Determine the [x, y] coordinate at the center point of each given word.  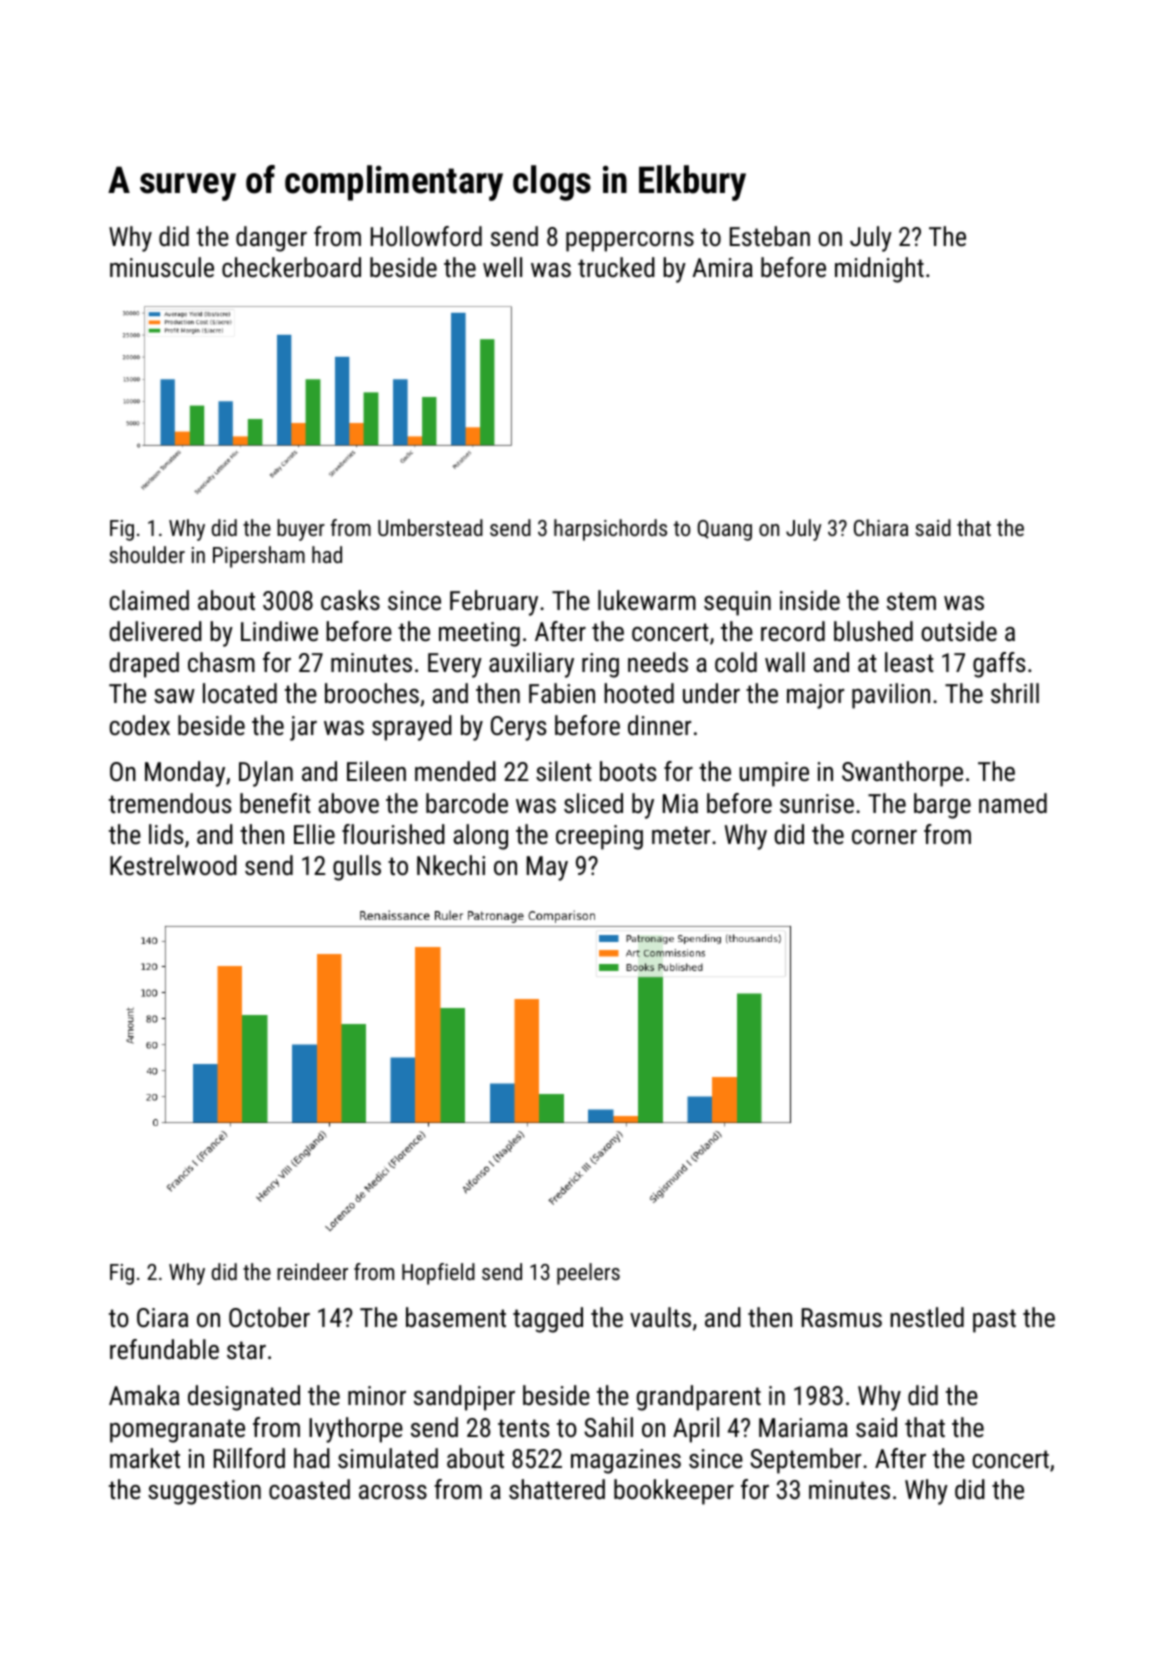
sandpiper [464, 1398]
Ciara [162, 1317]
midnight [879, 270]
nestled [927, 1317]
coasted [309, 1489]
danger [271, 239]
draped [144, 665]
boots [628, 771]
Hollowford [426, 236]
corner [884, 837]
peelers [588, 1274]
